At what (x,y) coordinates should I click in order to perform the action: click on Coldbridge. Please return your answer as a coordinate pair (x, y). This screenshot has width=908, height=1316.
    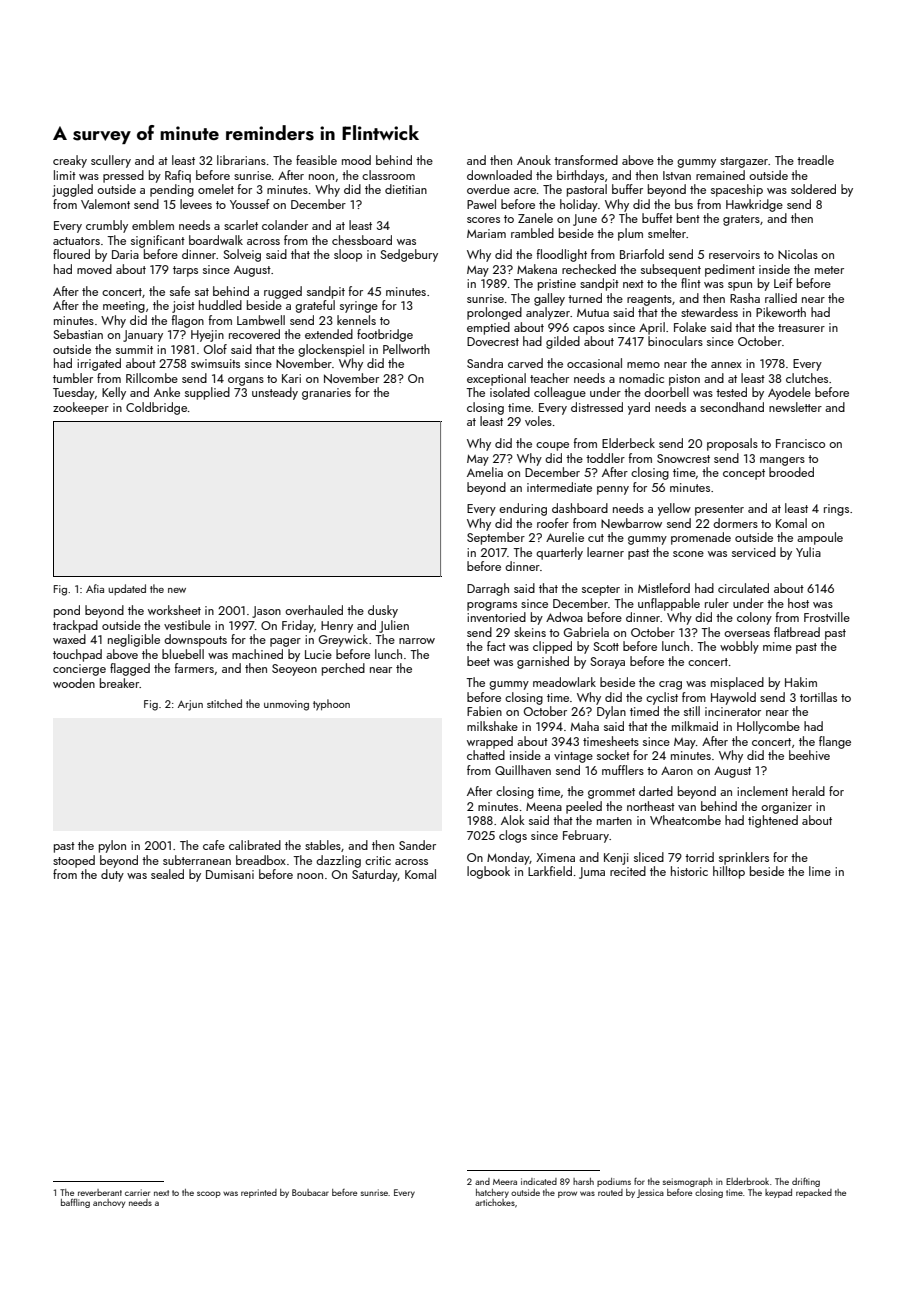
    Looking at the image, I should click on (156, 408).
